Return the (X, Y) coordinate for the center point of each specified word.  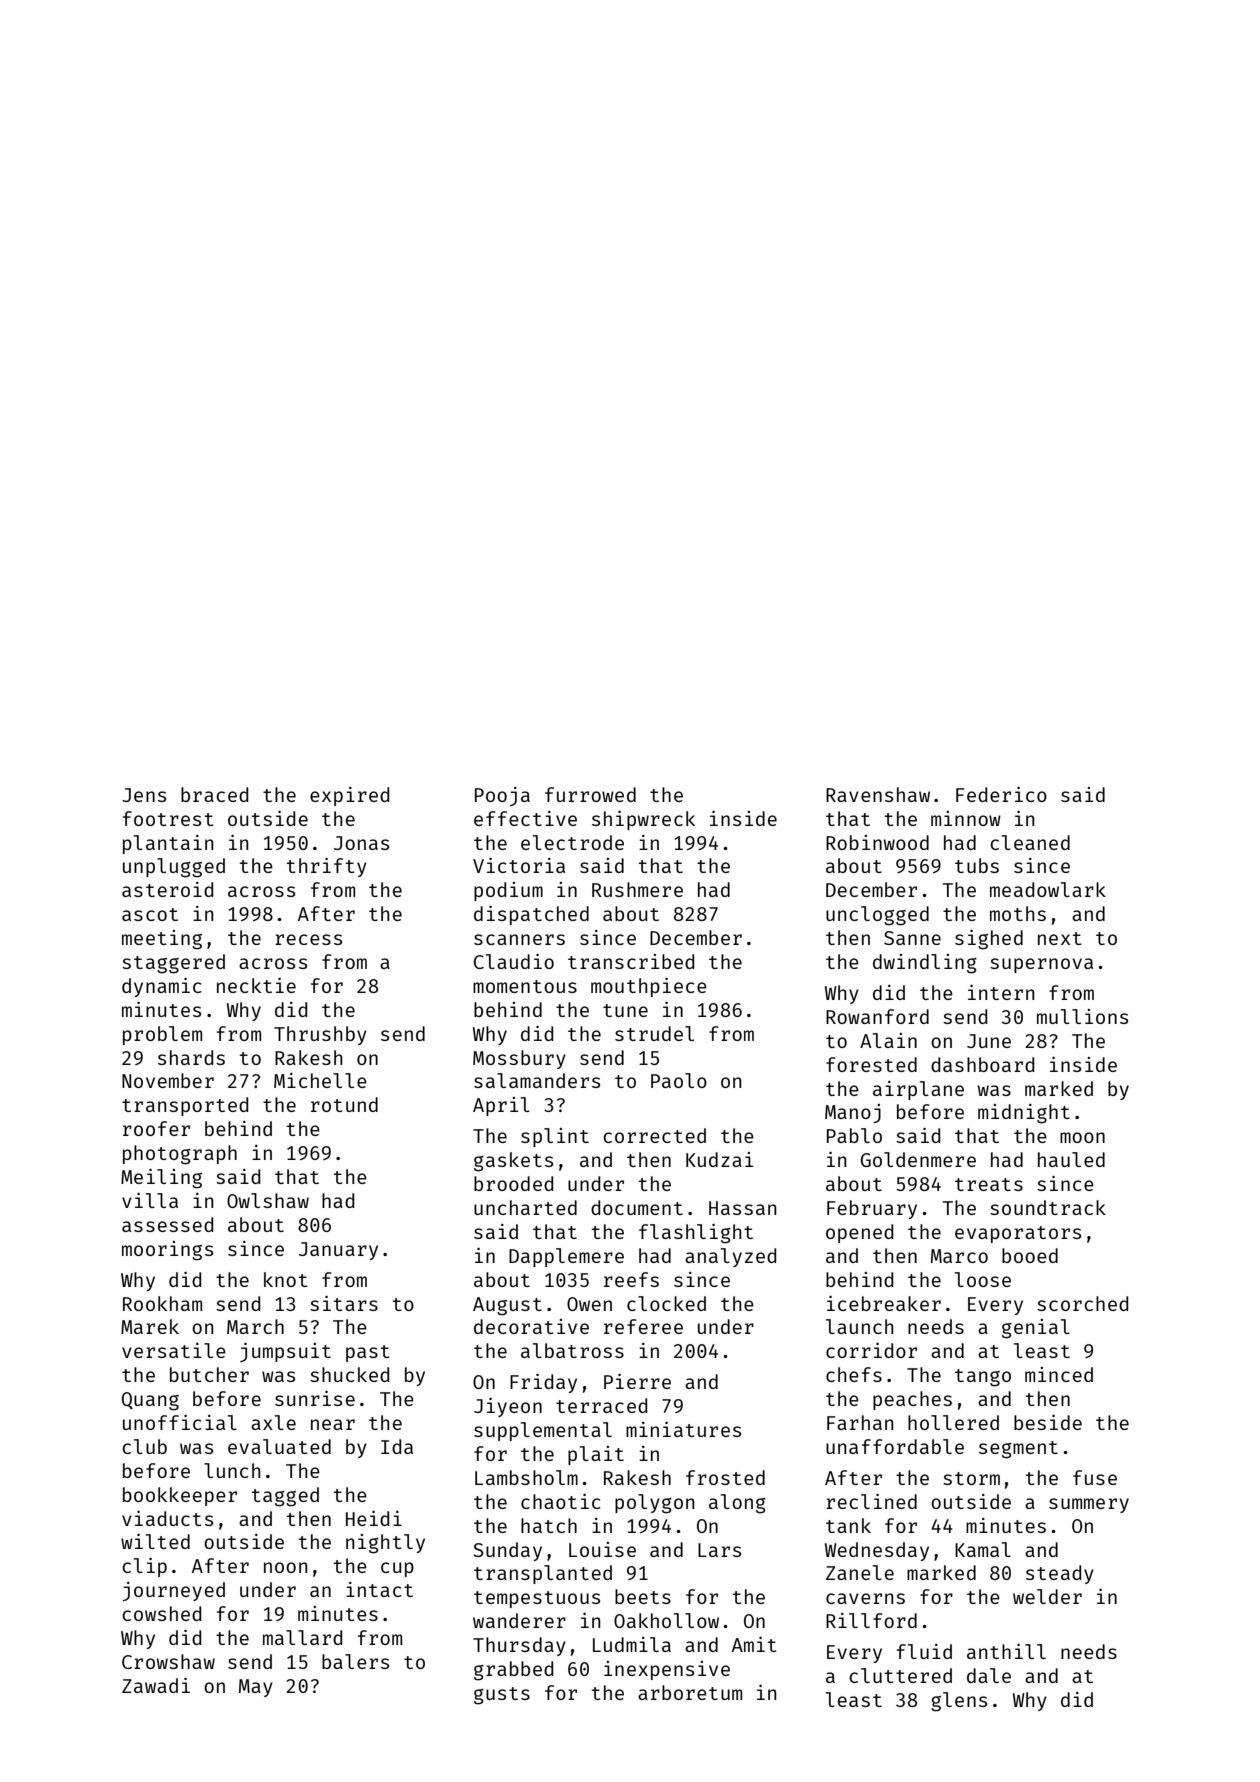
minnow (966, 818)
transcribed (631, 961)
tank (848, 1525)
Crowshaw (168, 1661)
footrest (168, 818)
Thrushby (320, 1035)
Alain (888, 1040)
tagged (285, 1497)
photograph (180, 1155)
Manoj (853, 1113)
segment (1018, 1450)
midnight (1024, 1114)
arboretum (690, 1692)
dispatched (531, 915)
